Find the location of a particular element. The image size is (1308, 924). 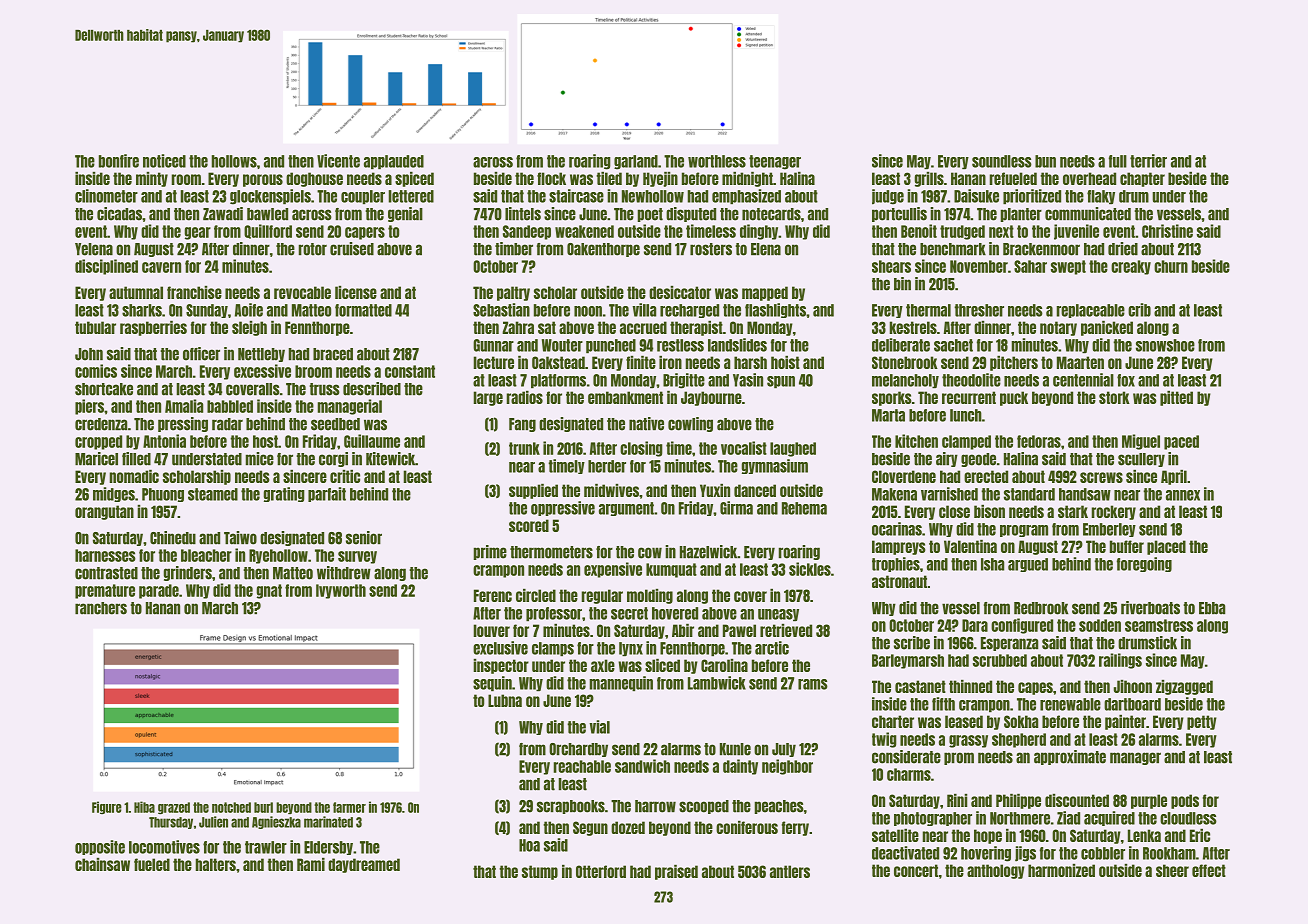

punched is located at coordinates (611, 346).
